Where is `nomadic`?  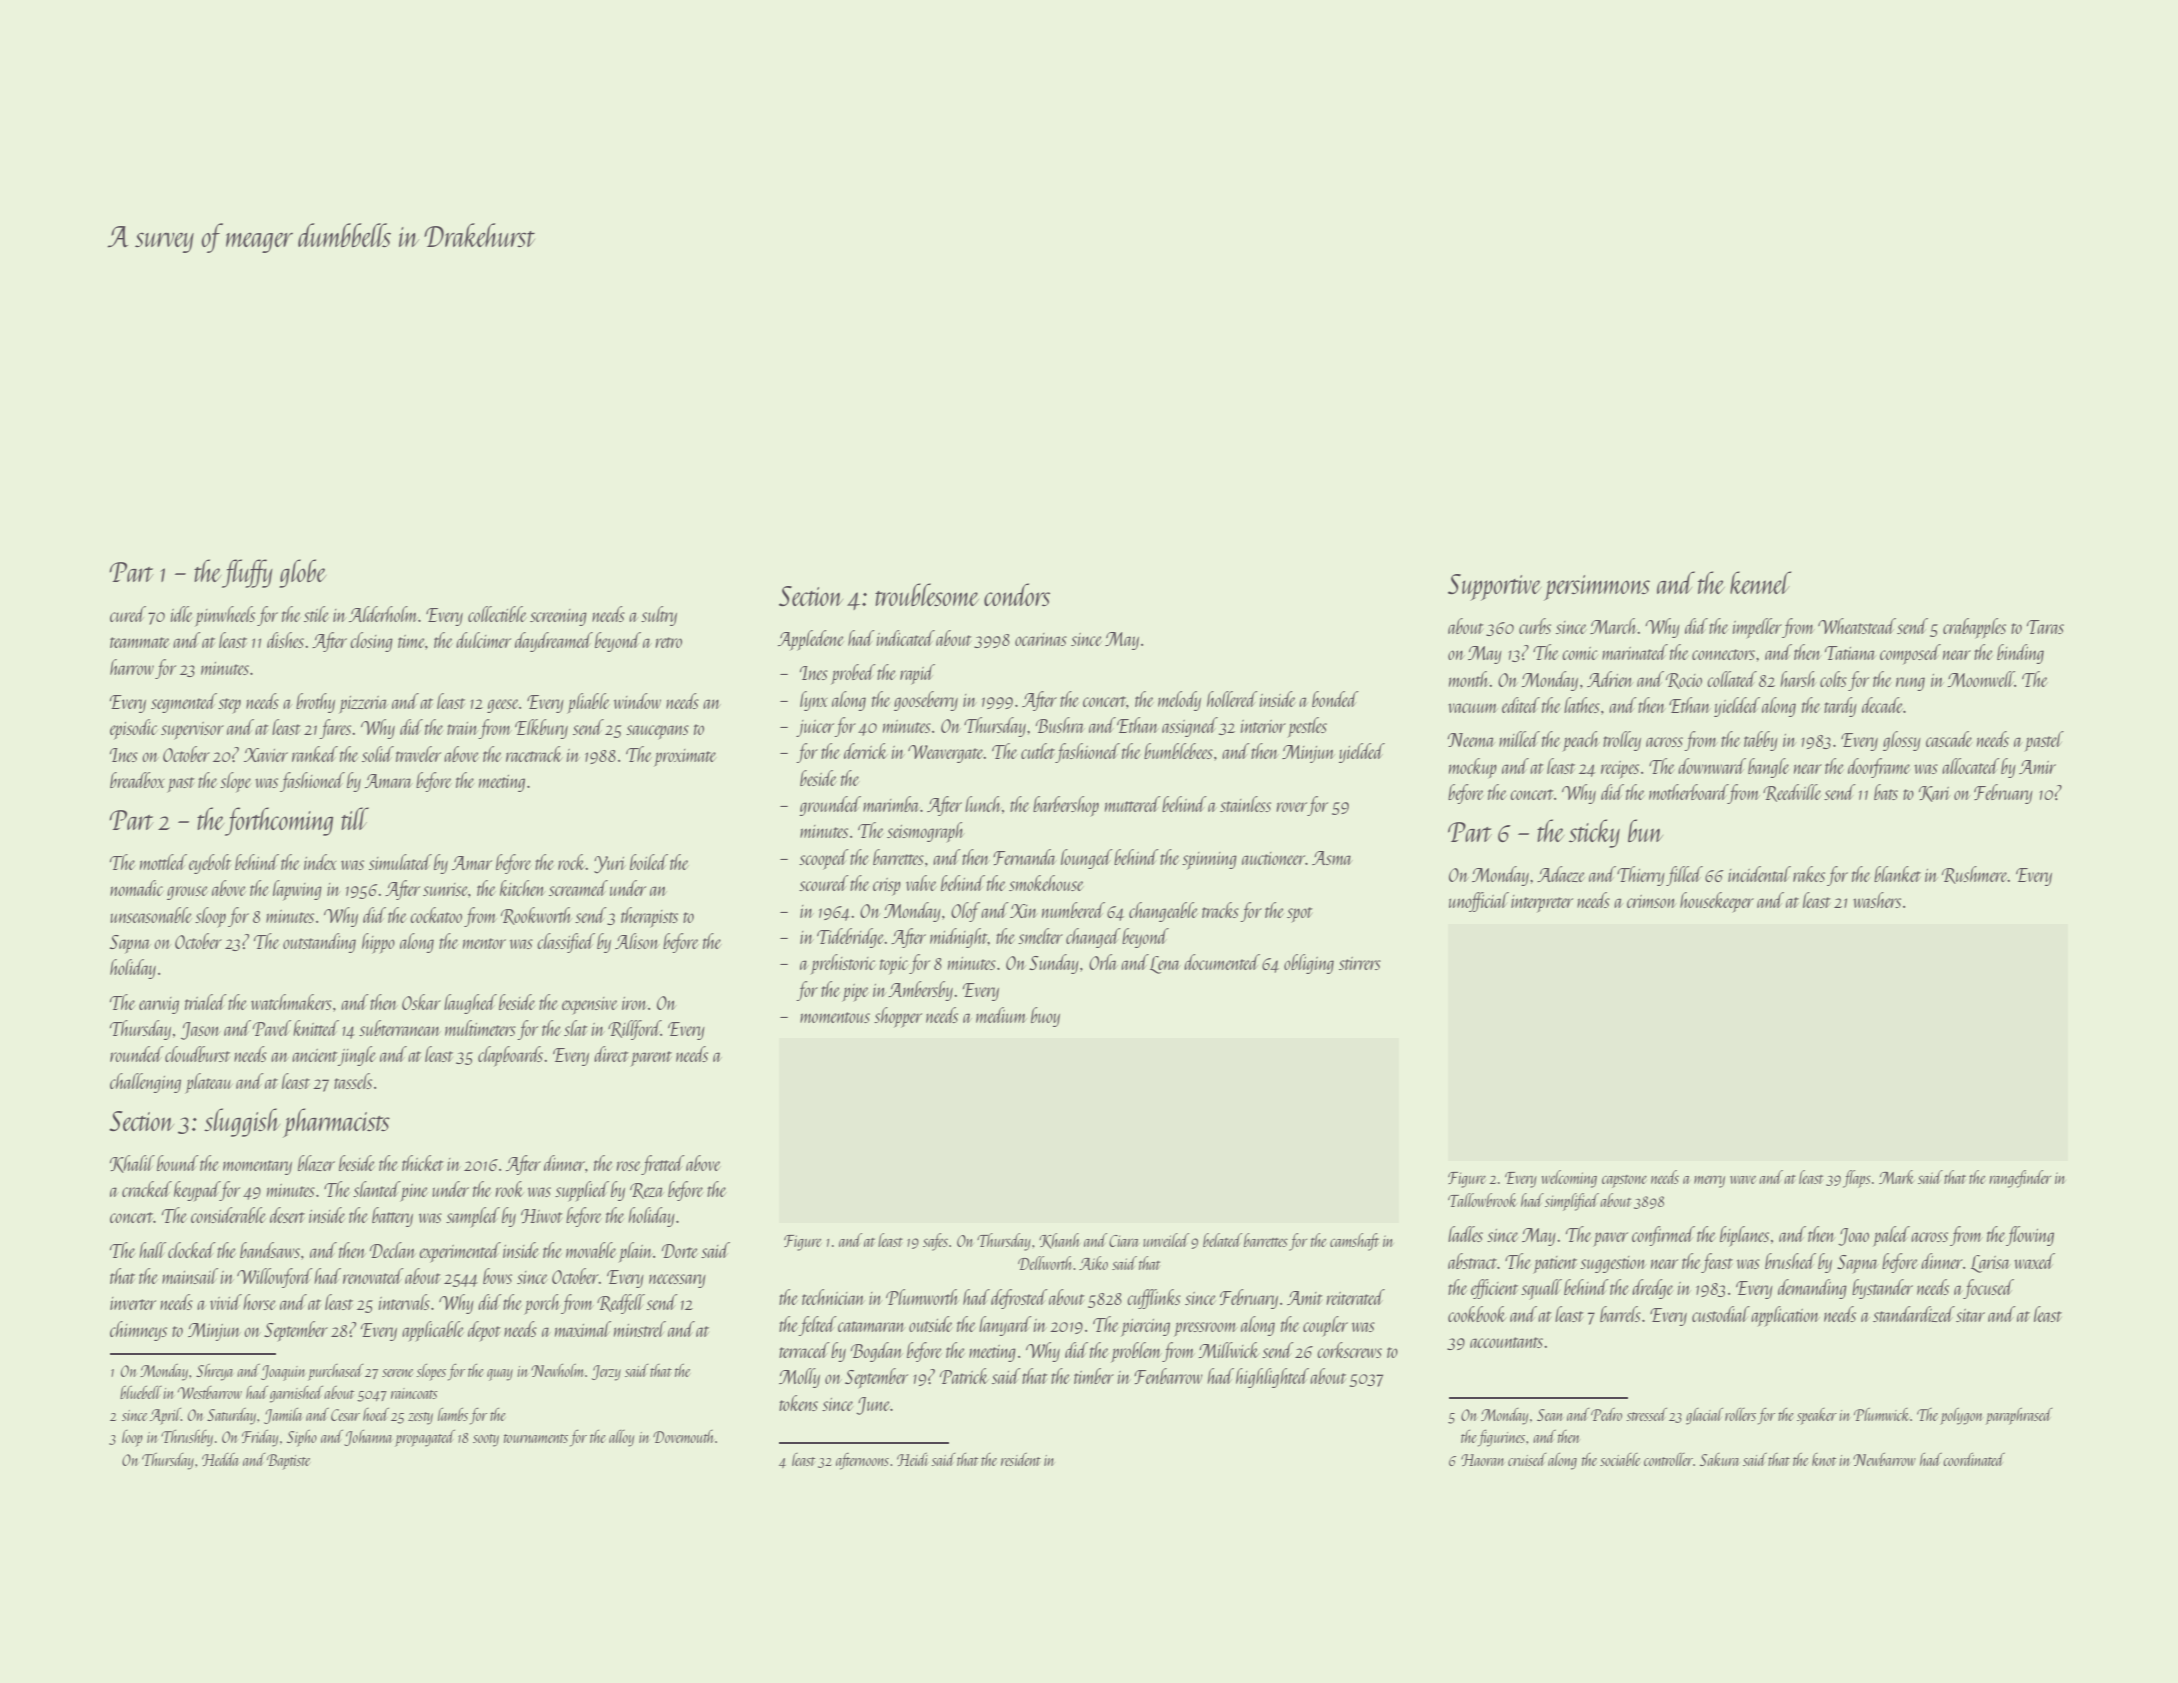
nomadic is located at coordinates (136, 888).
